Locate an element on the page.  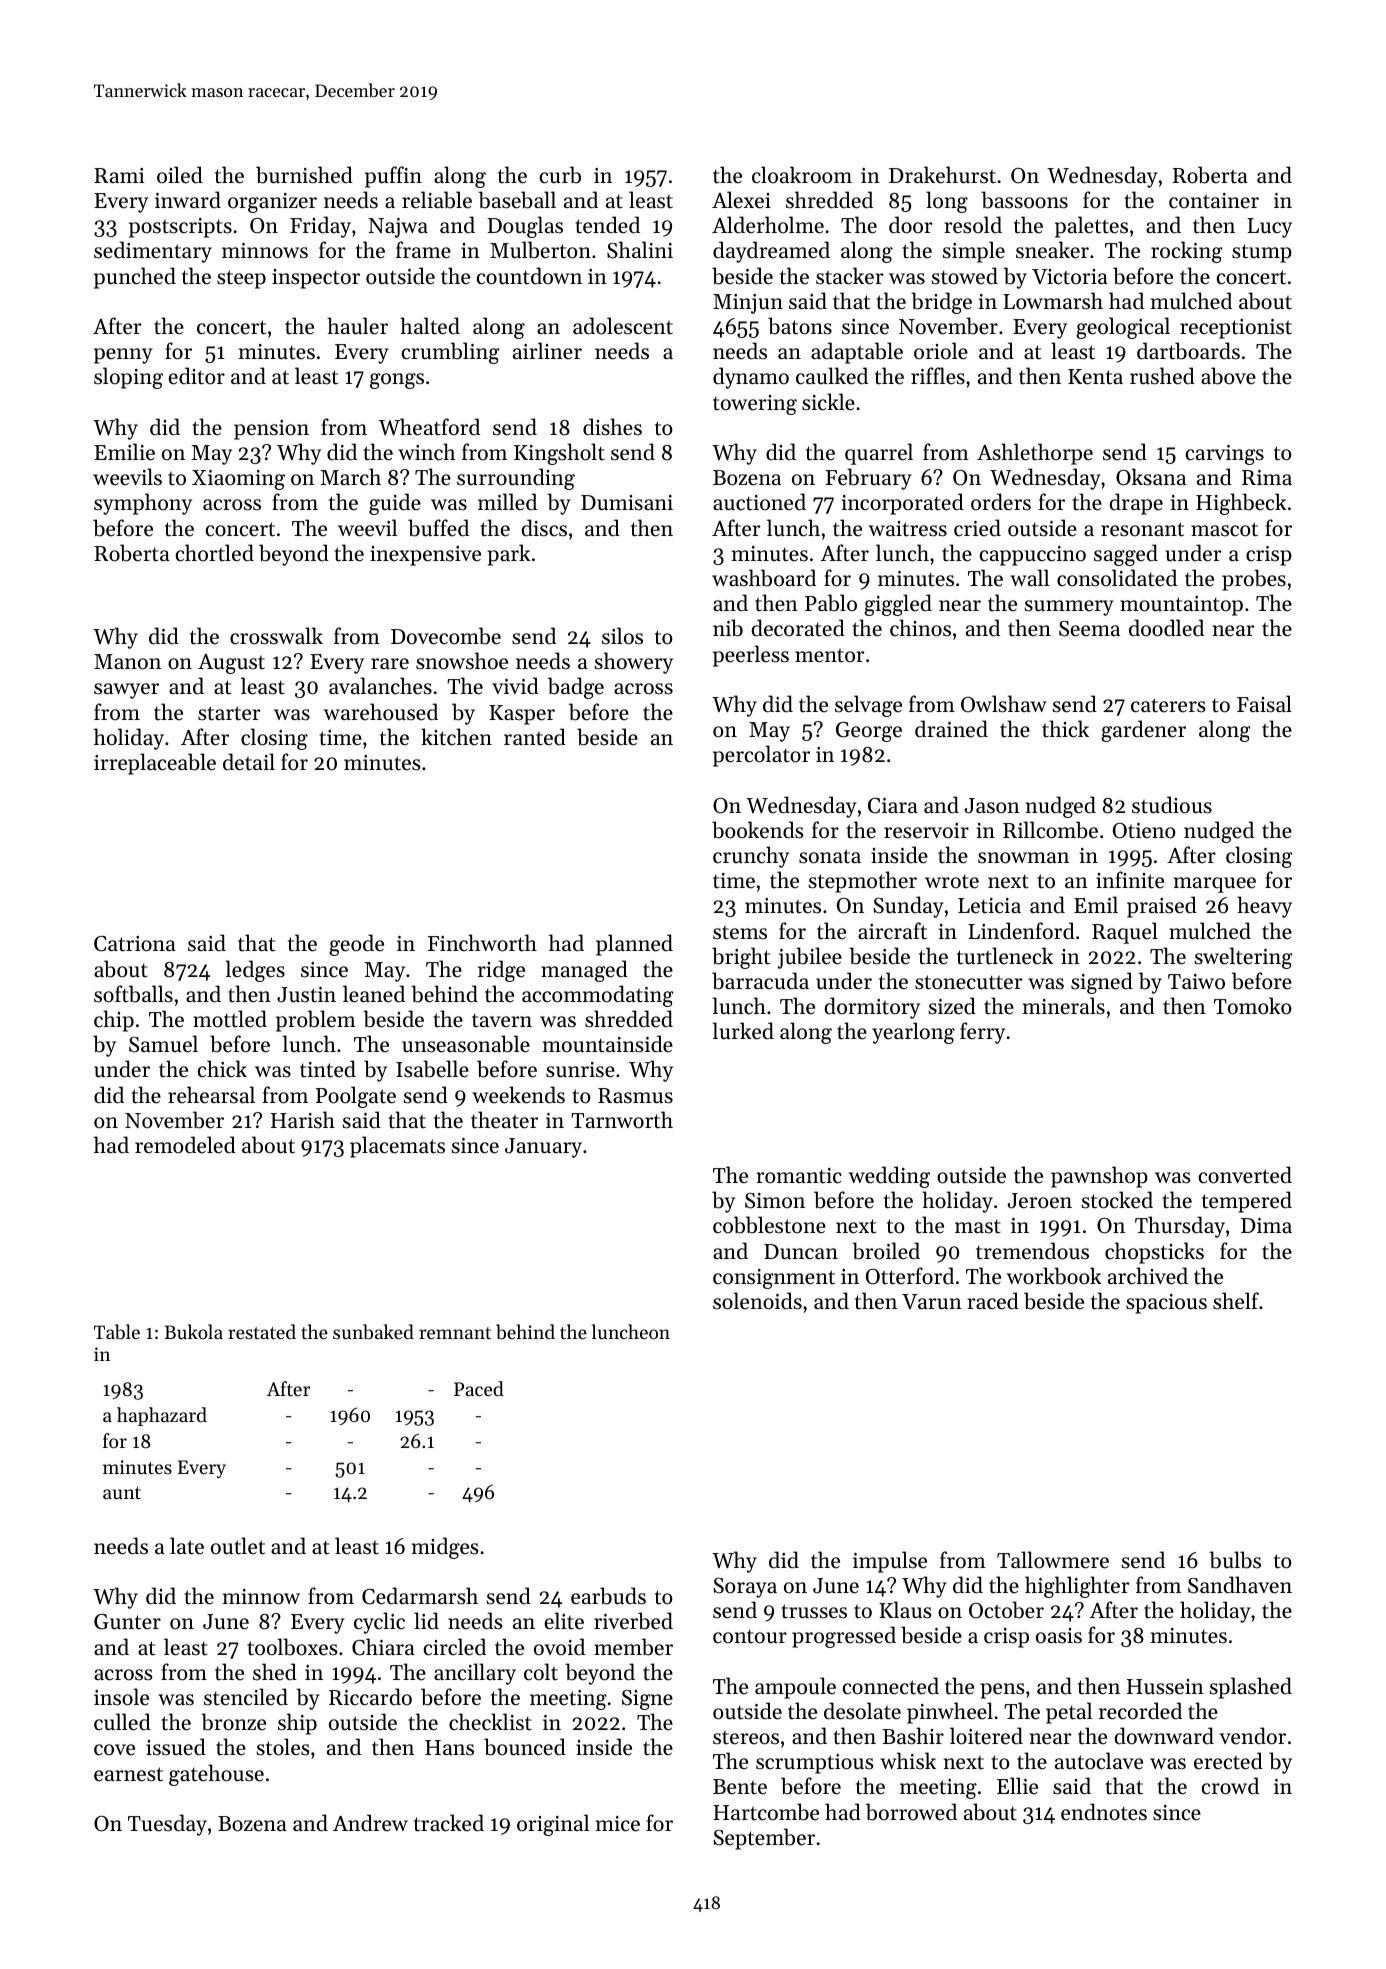
Lowmarsh is located at coordinates (1053, 301).
